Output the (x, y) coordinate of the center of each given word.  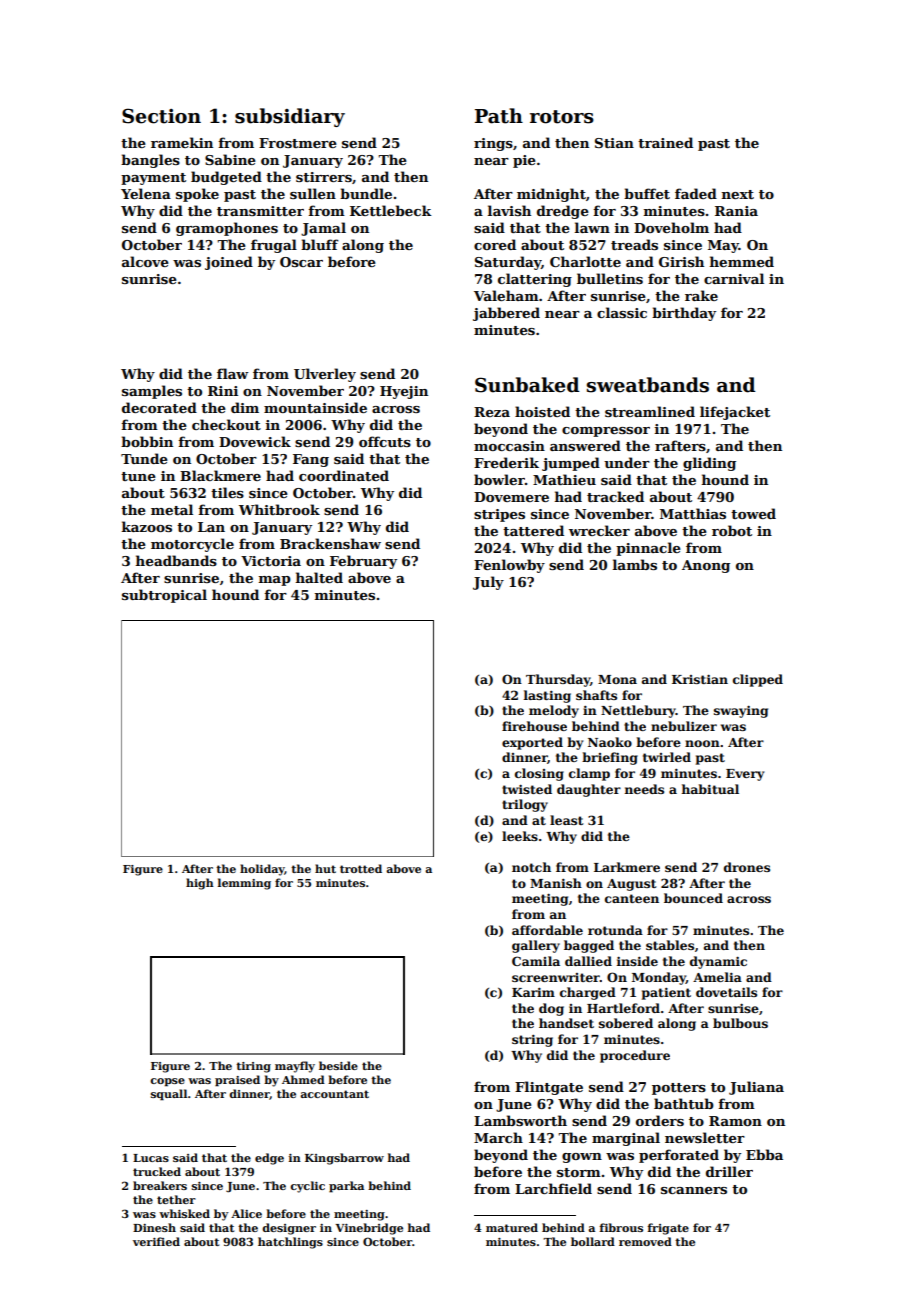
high (200, 884)
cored (495, 244)
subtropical (164, 596)
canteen (632, 898)
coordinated (344, 475)
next (738, 194)
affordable (547, 930)
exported (532, 743)
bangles (150, 161)
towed (753, 513)
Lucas (151, 1158)
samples (152, 392)
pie (524, 161)
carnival (734, 278)
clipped (758, 680)
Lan (211, 527)
